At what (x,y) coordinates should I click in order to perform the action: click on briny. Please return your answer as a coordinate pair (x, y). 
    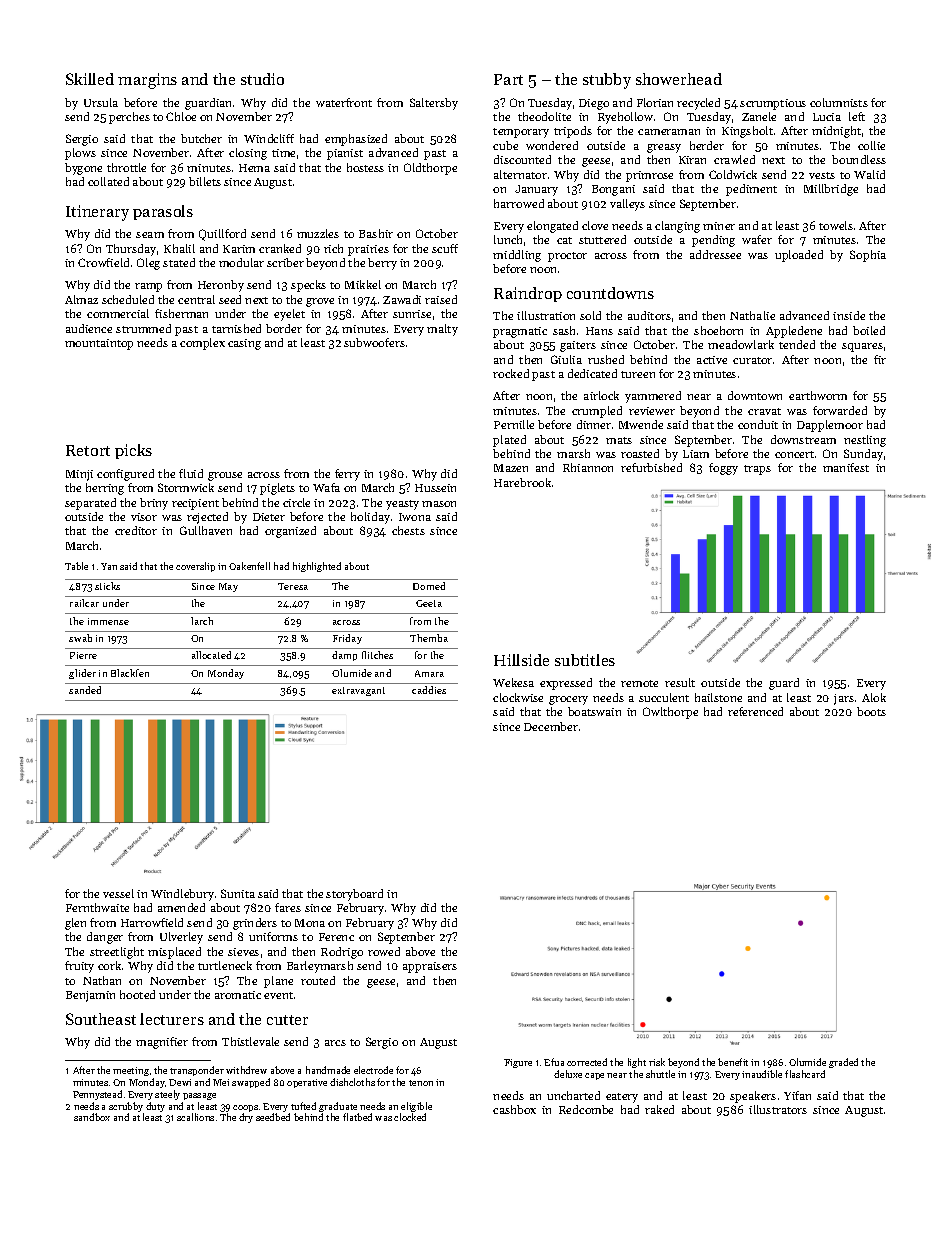
    Looking at the image, I should click on (154, 504).
